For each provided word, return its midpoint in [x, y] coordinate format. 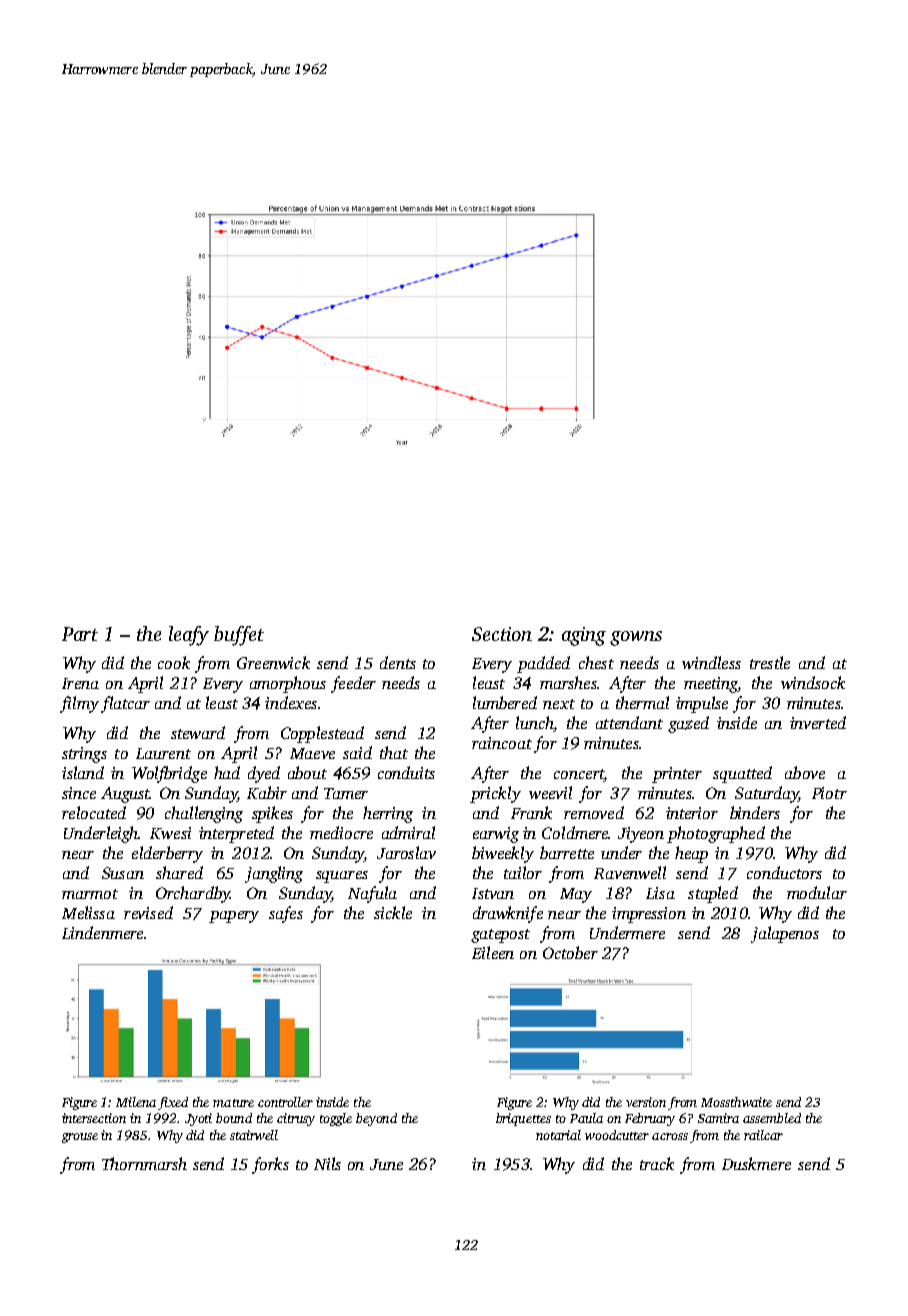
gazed [688, 724]
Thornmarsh [144, 1163]
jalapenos [785, 934]
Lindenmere [102, 932]
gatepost [500, 936]
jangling [274, 874]
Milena [136, 1102]
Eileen [493, 952]
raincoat [502, 743]
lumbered [505, 702]
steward [198, 732]
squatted [742, 774]
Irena [80, 683]
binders [755, 812]
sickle [393, 912]
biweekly [503, 854]
